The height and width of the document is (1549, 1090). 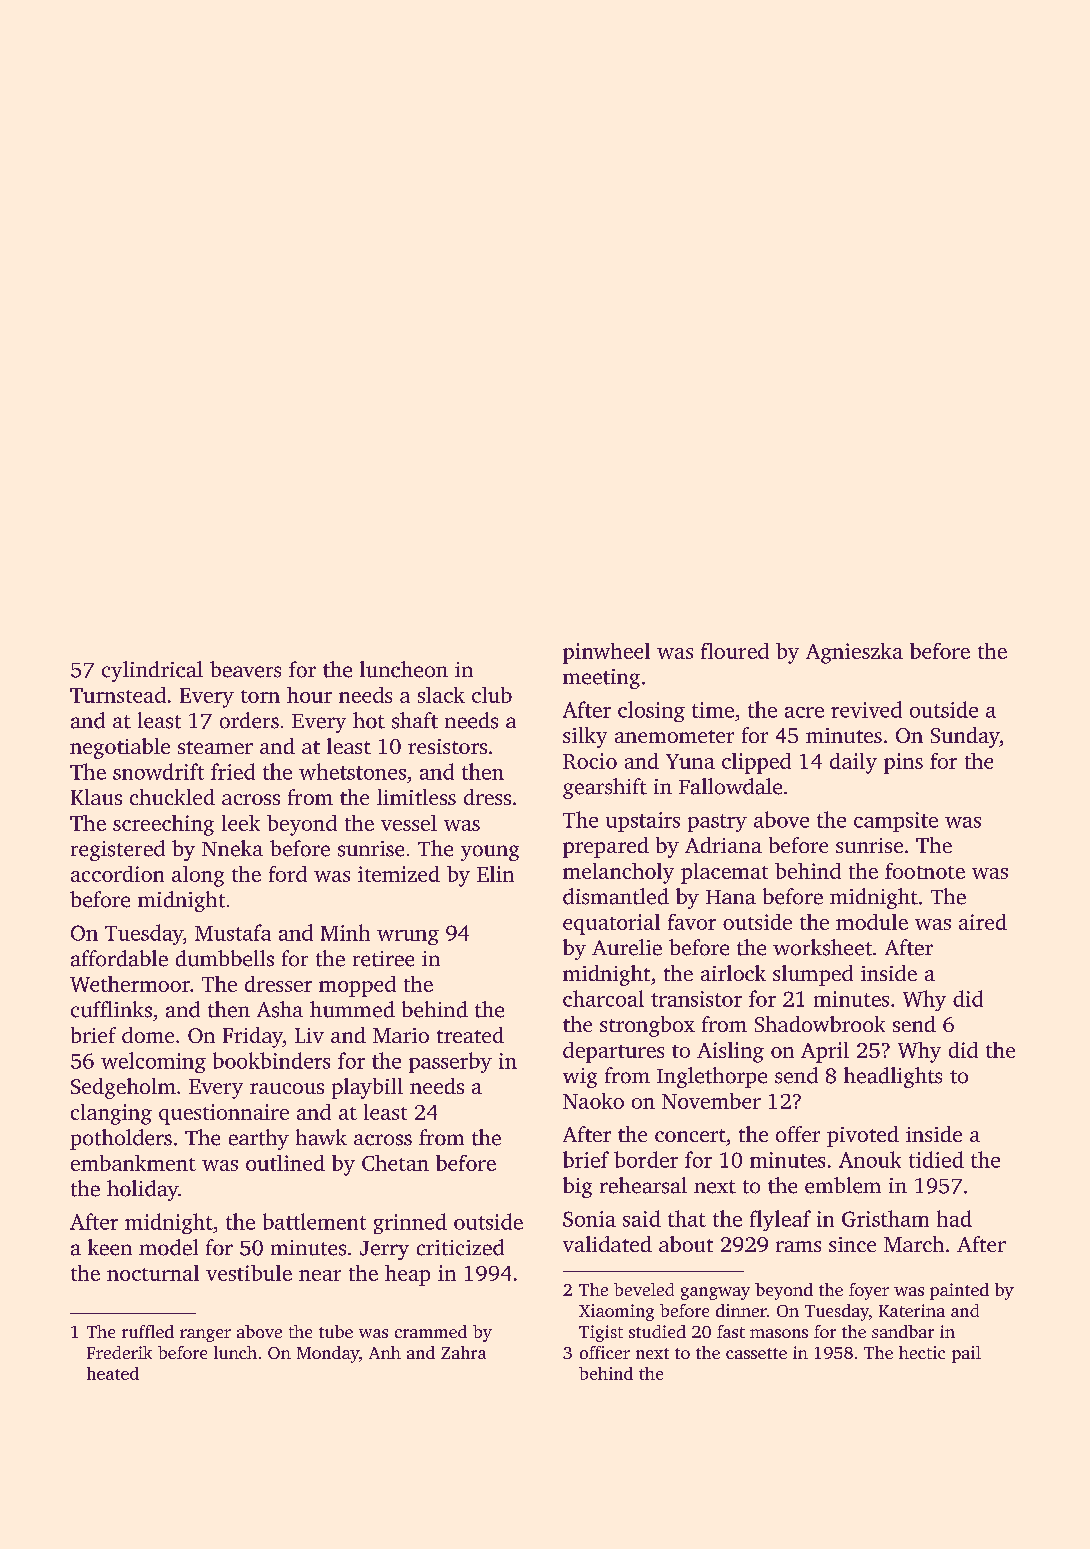 What do you see at coordinates (309, 695) in the document?
I see `hour` at bounding box center [309, 695].
